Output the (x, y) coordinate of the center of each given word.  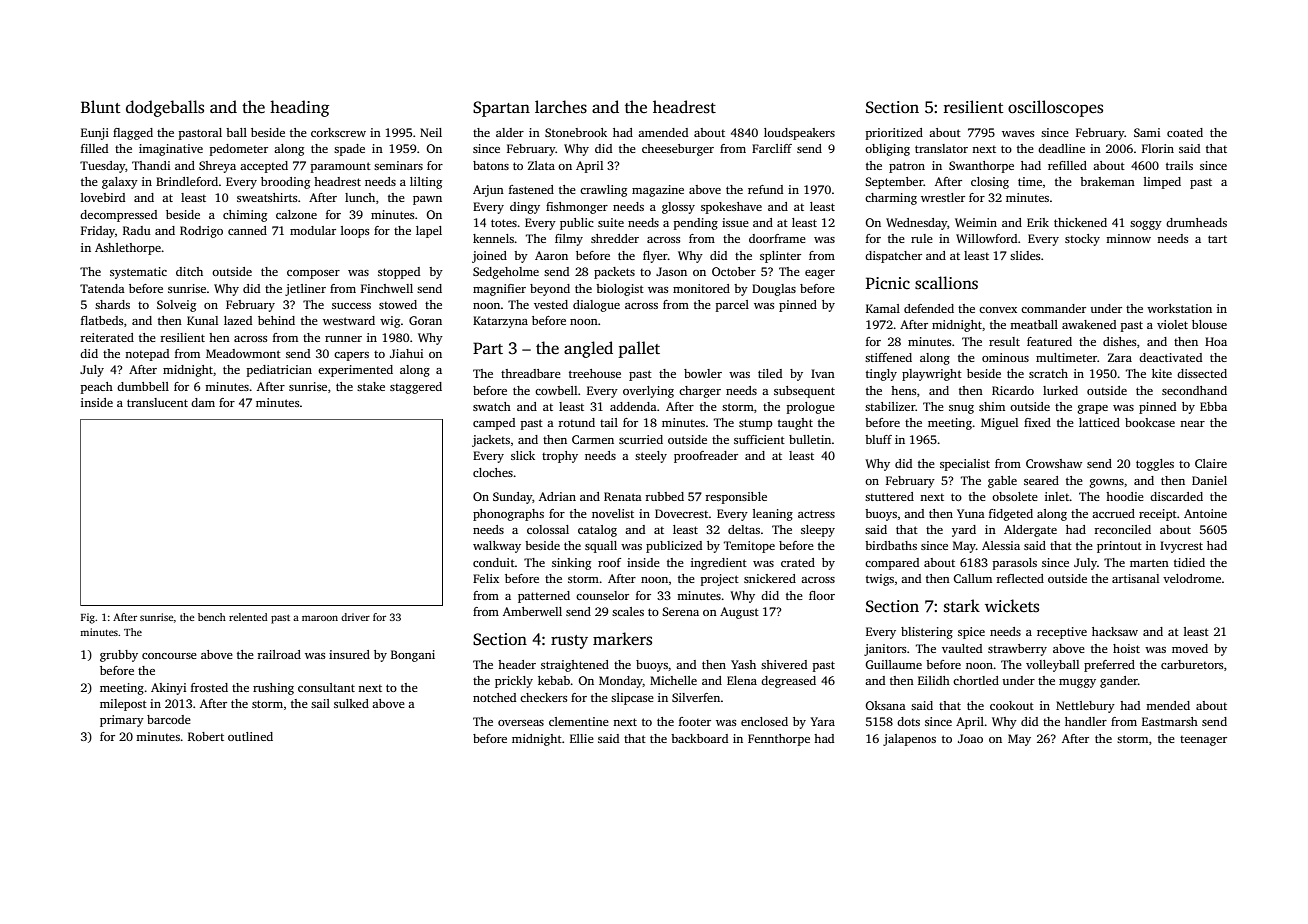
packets (614, 273)
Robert (206, 736)
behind (276, 320)
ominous (1005, 357)
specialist (965, 465)
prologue (811, 408)
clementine (579, 721)
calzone (296, 214)
